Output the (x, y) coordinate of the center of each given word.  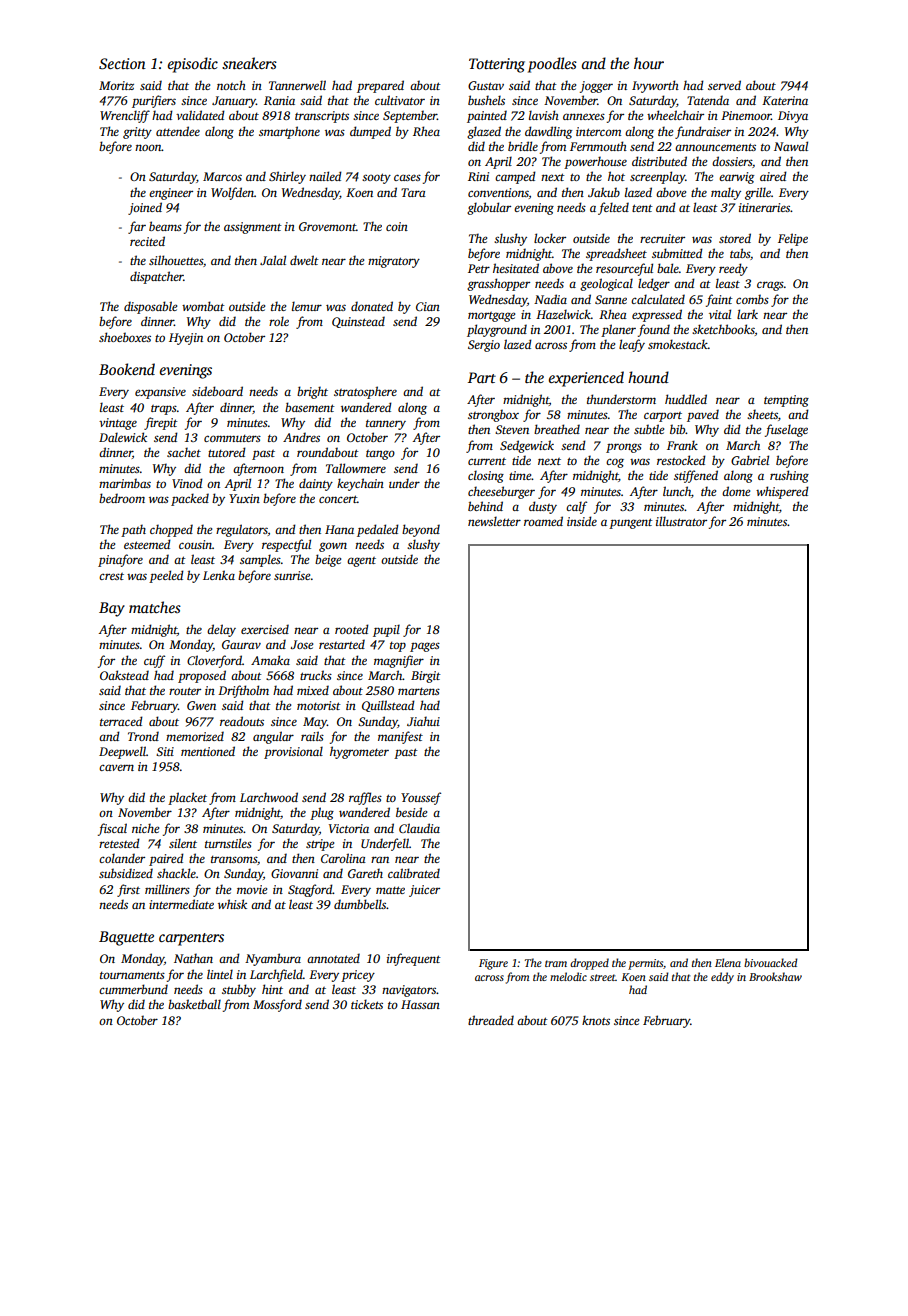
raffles (365, 798)
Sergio (484, 346)
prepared (380, 86)
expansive (160, 393)
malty (726, 193)
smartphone (289, 132)
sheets (762, 414)
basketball (194, 1004)
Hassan (420, 1004)
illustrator (681, 521)
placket (187, 798)
